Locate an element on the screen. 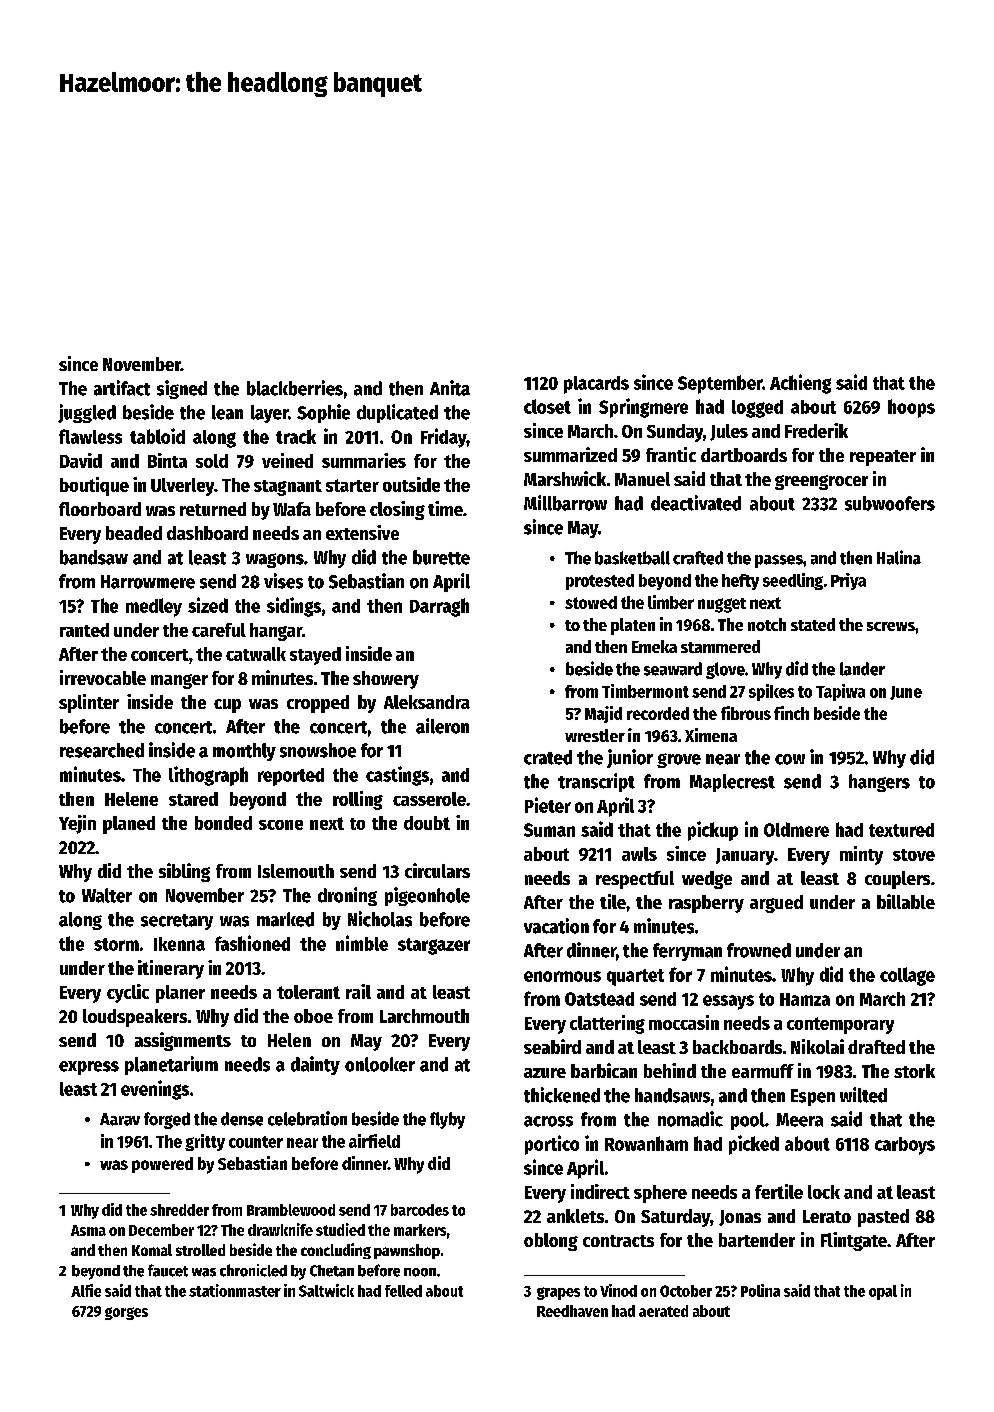 The width and height of the screenshot is (994, 1412). textured is located at coordinates (901, 830).
